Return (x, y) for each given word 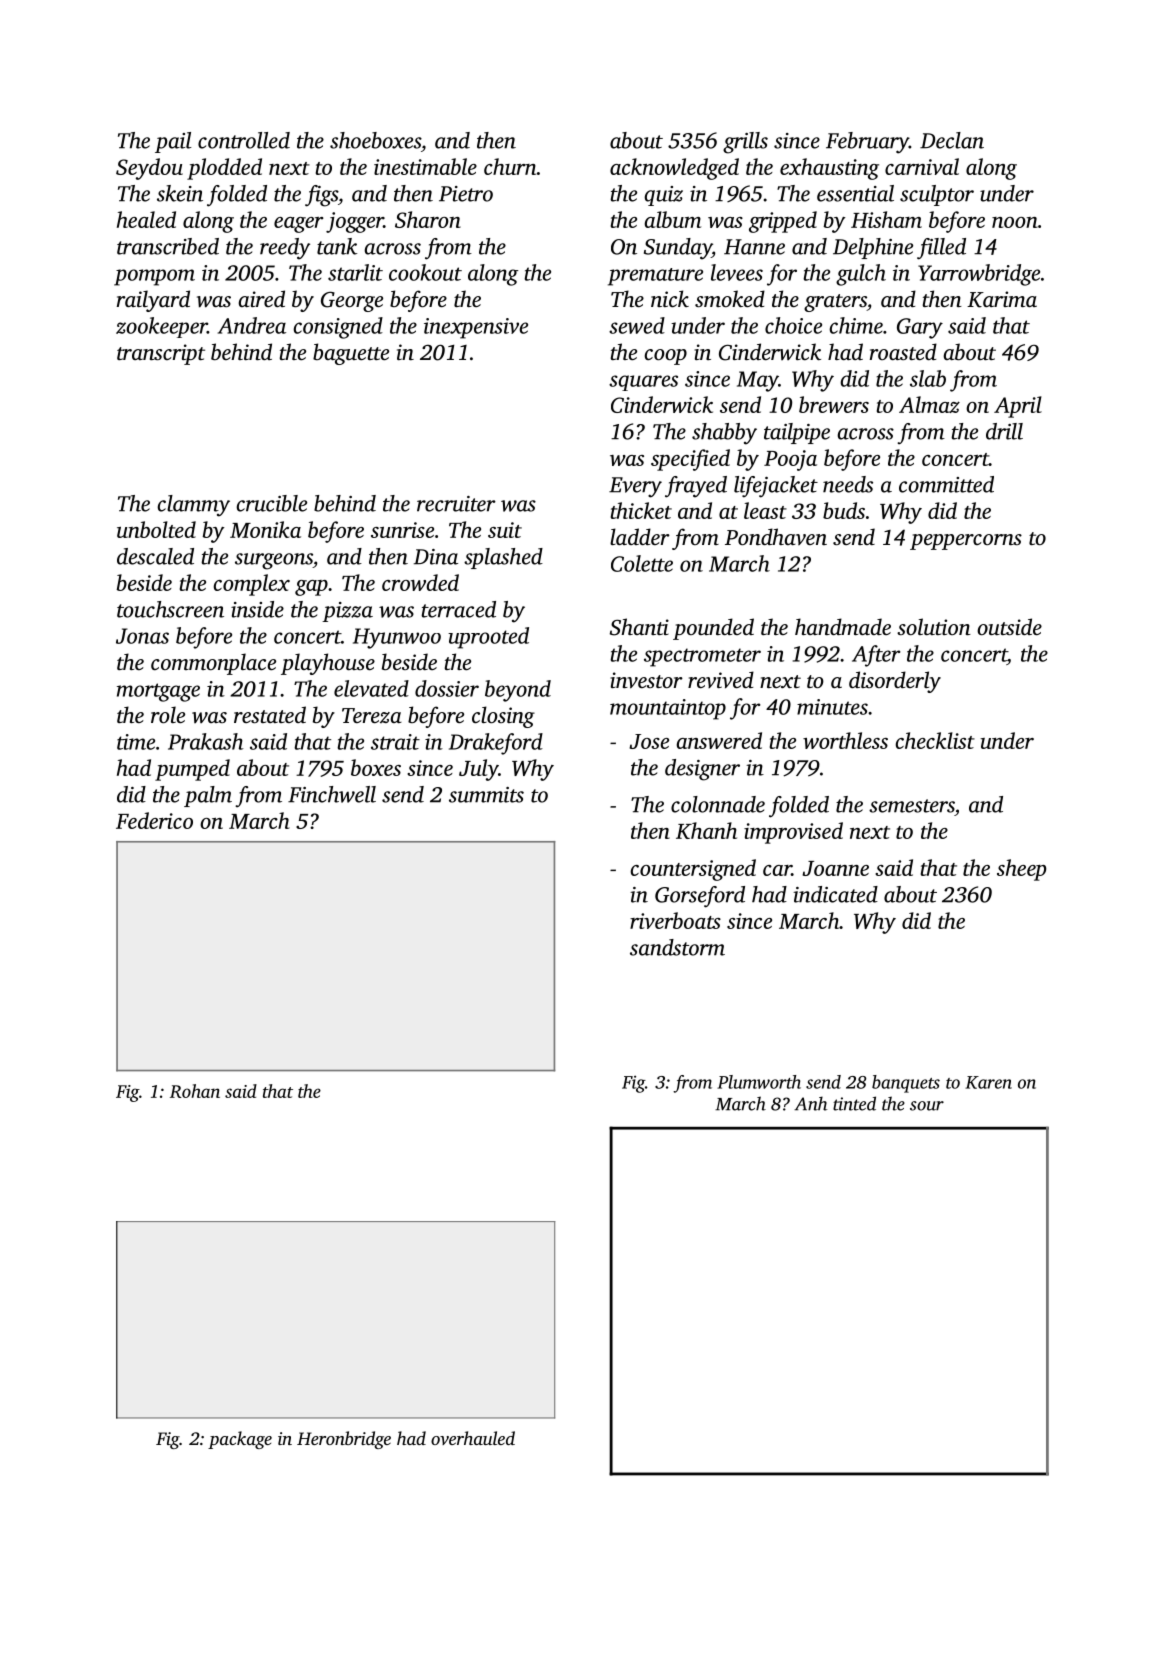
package (240, 1440)
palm (208, 796)
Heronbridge (344, 1440)
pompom (154, 277)
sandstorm (677, 947)
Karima (1002, 299)
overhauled (473, 1438)
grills (745, 143)
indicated (835, 894)
